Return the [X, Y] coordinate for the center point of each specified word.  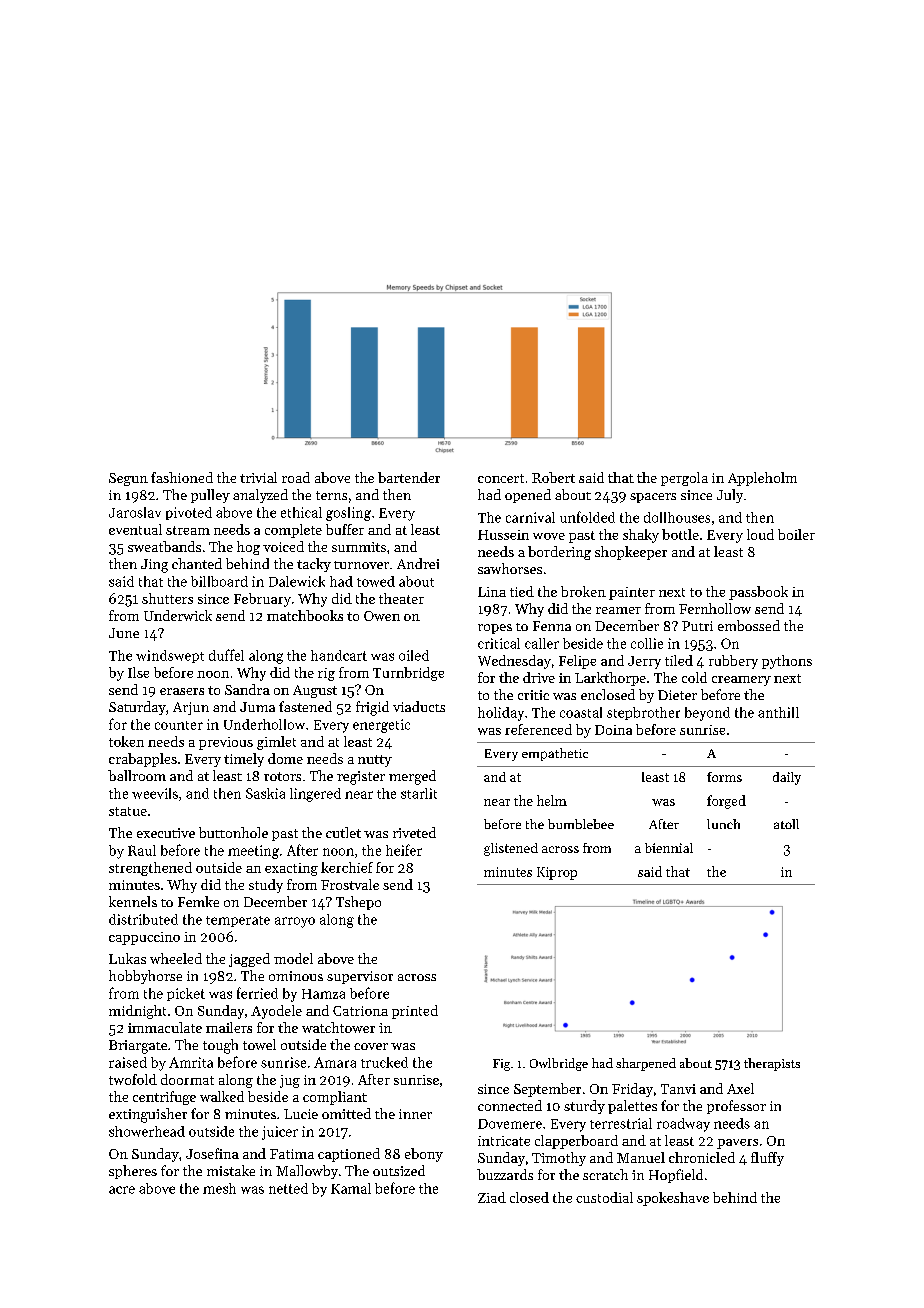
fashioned [182, 477]
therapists [772, 1064]
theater [401, 598]
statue [128, 811]
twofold [133, 1079]
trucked [384, 1062]
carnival [530, 517]
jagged [249, 960]
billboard [219, 581]
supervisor [360, 977]
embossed [749, 625]
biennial [669, 848]
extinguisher [148, 1115]
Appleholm [762, 479]
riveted [414, 832]
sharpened [646, 1064]
